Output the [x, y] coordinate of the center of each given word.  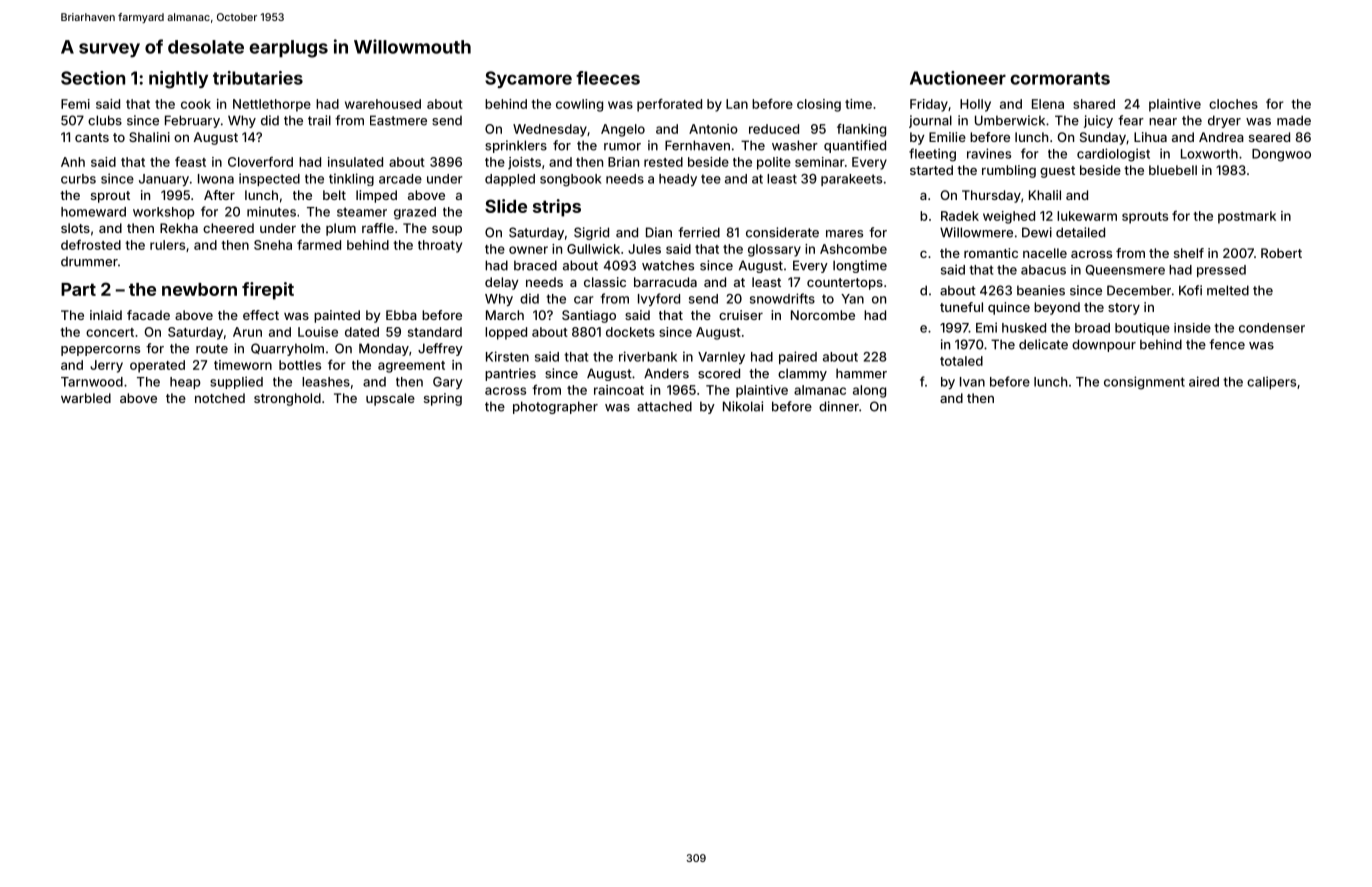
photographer [555, 407]
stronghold [287, 399]
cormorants [1060, 78]
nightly [178, 80]
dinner [839, 406]
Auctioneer [958, 78]
